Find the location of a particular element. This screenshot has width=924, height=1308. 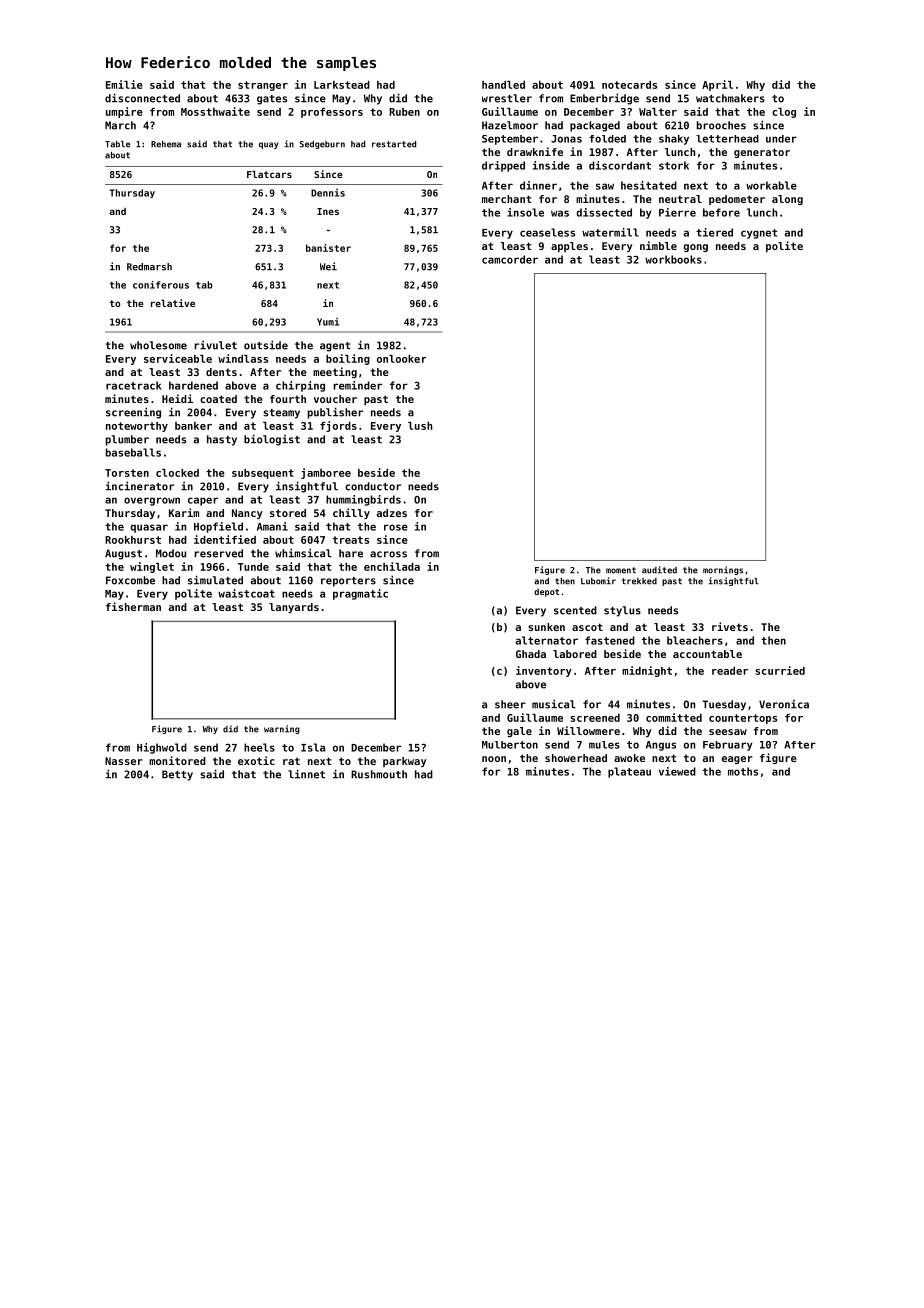

stranger is located at coordinates (263, 86).
